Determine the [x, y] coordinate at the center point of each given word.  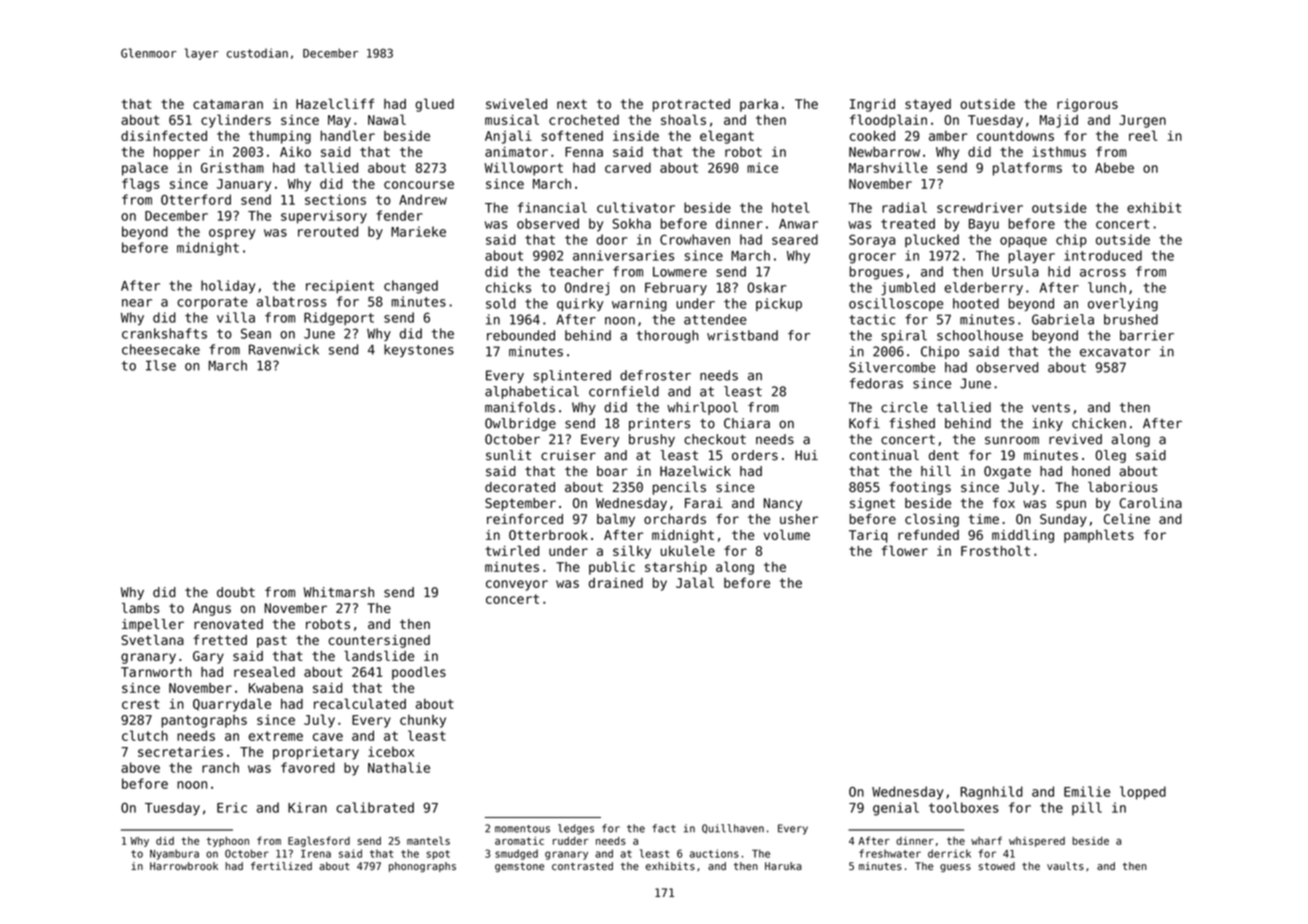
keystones [419, 350]
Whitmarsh [339, 592]
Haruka [783, 866]
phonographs [422, 867]
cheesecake [161, 349]
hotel [790, 207]
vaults [1065, 866]
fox [1004, 503]
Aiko [295, 152]
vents [1051, 408]
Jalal [695, 582]
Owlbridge [520, 424]
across [1103, 273]
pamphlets [1099, 536]
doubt [236, 592]
